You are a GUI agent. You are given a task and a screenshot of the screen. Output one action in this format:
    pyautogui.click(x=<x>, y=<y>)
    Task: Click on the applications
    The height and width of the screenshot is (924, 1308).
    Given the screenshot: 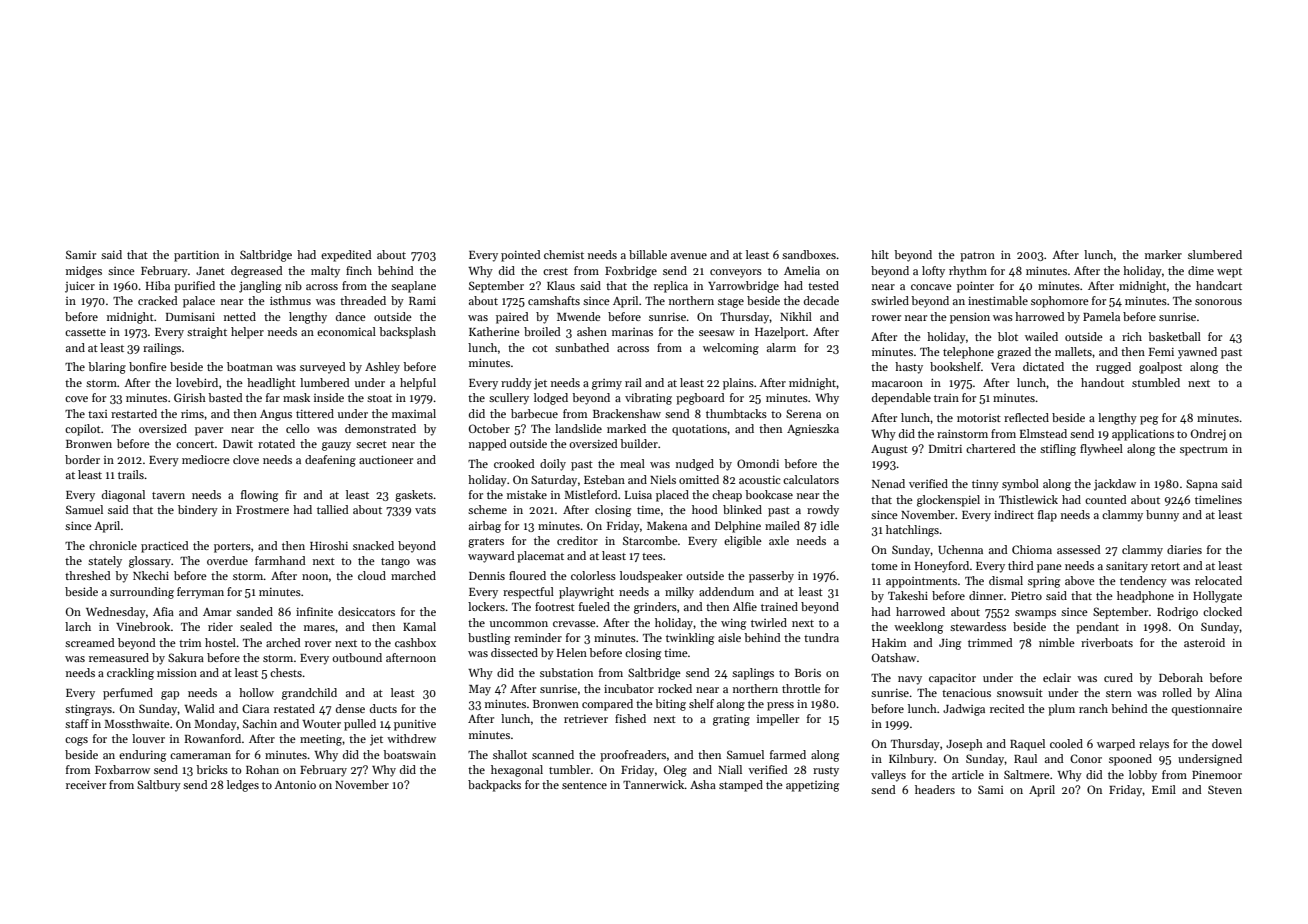 What is the action you would take?
    pyautogui.click(x=1143, y=435)
